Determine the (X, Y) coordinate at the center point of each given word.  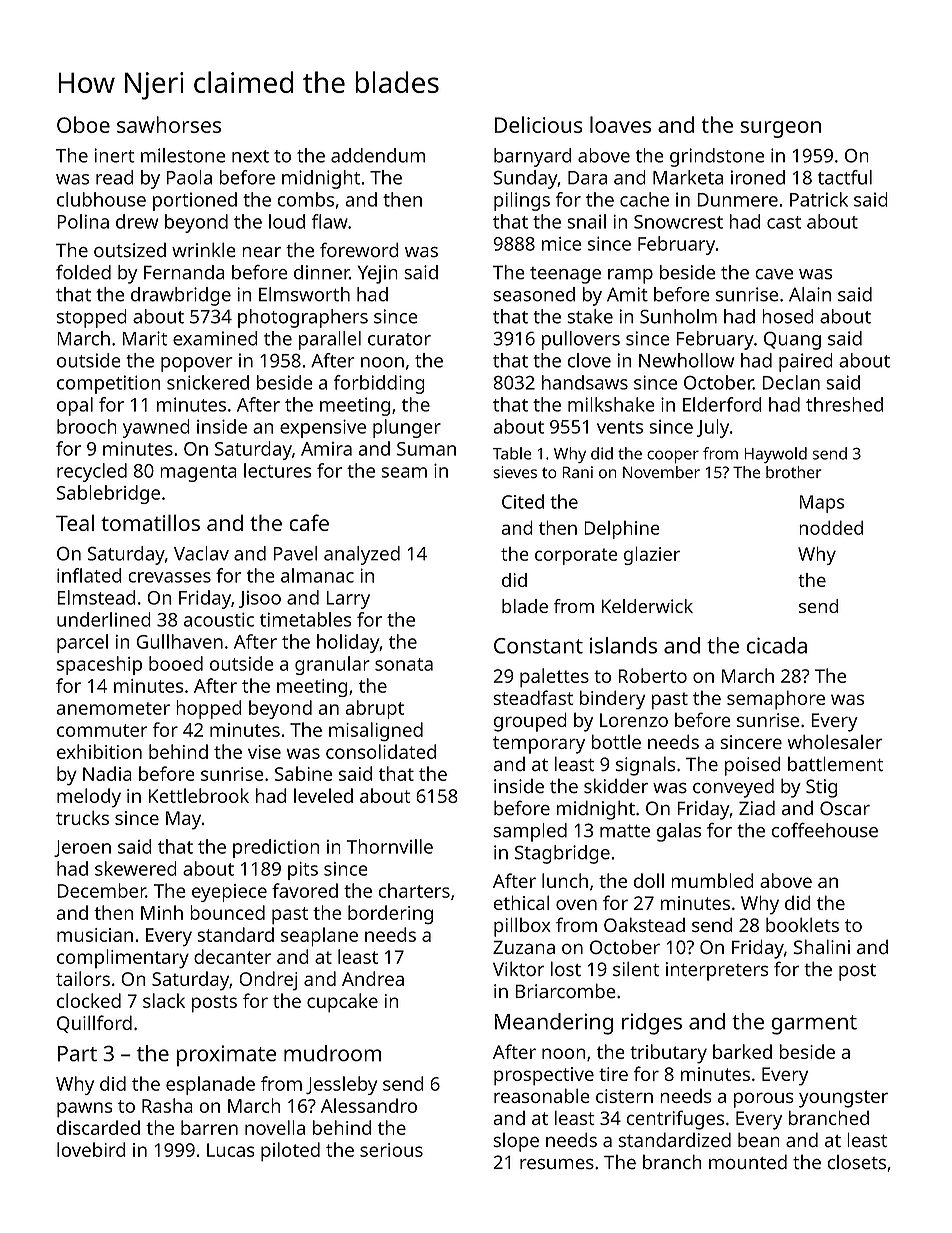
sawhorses (169, 124)
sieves (515, 472)
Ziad (757, 808)
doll (649, 880)
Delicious (538, 124)
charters (414, 890)
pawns (84, 1110)
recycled (92, 472)
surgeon (780, 129)
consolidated (381, 751)
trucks (82, 817)
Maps (822, 504)
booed (176, 663)
